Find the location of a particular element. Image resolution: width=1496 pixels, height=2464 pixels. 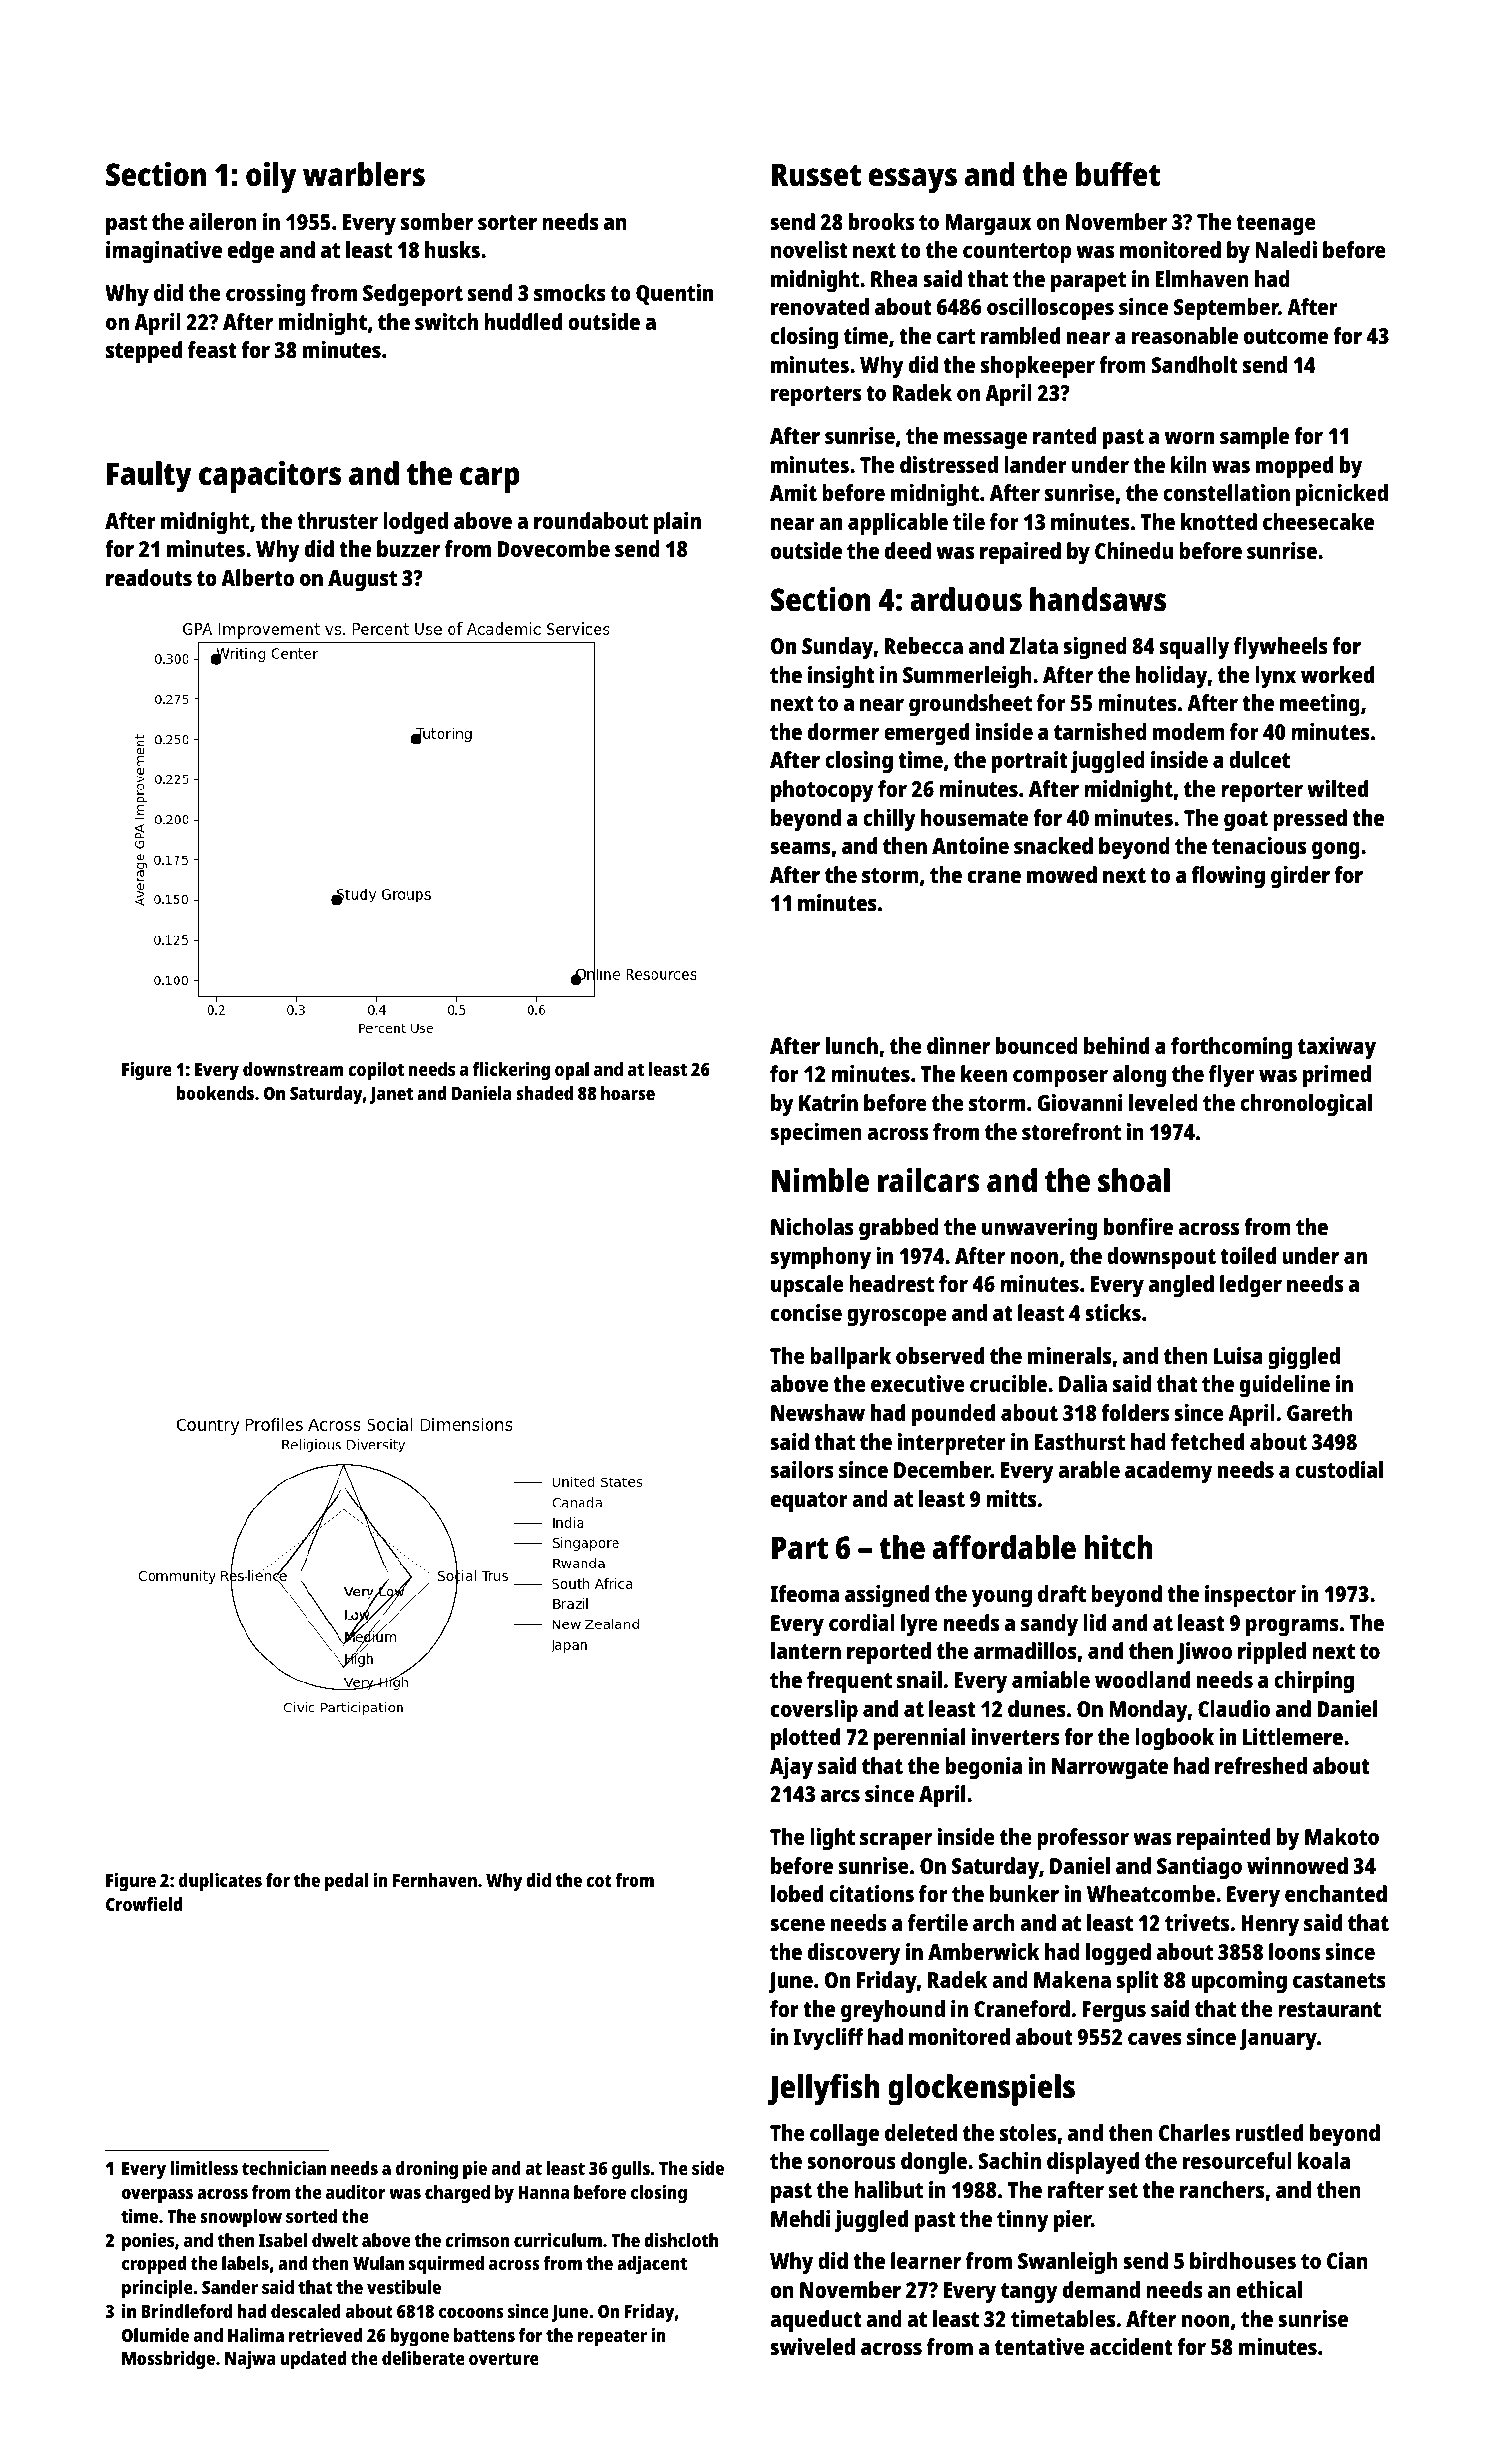

droning is located at coordinates (427, 2170).
